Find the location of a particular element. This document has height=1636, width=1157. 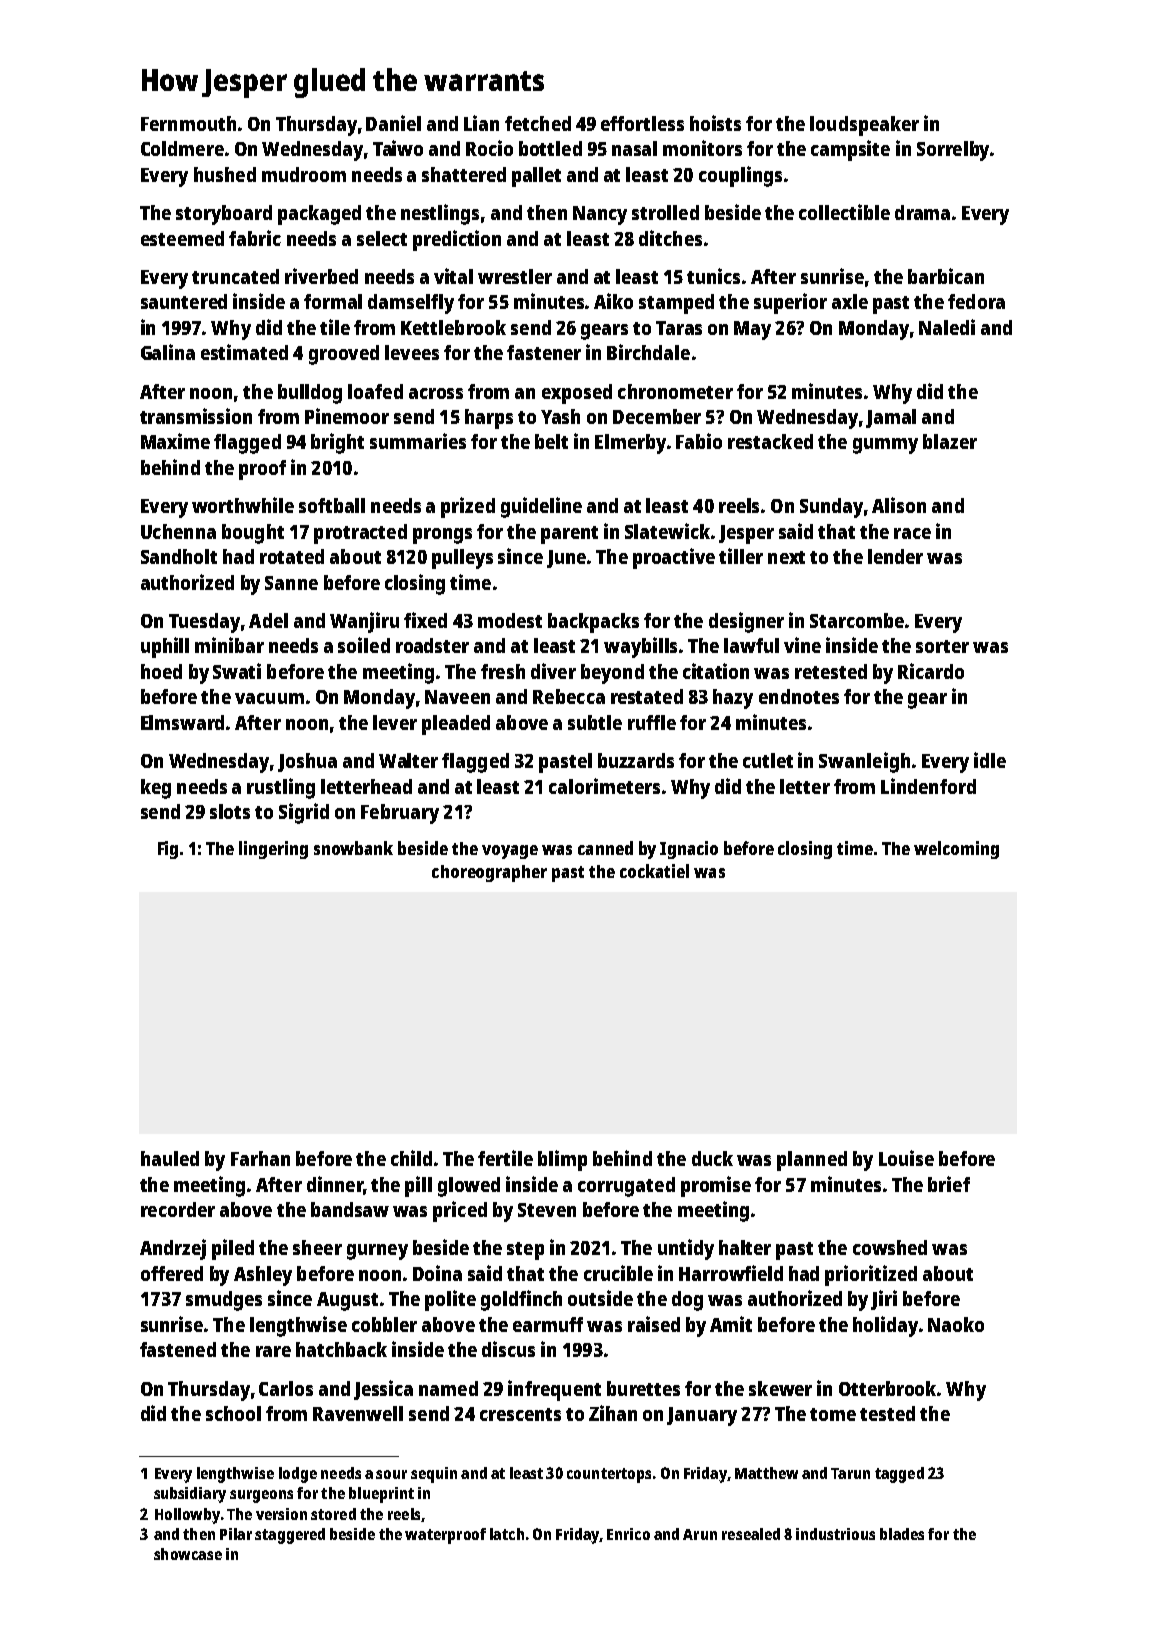

Matthew is located at coordinates (766, 1473).
